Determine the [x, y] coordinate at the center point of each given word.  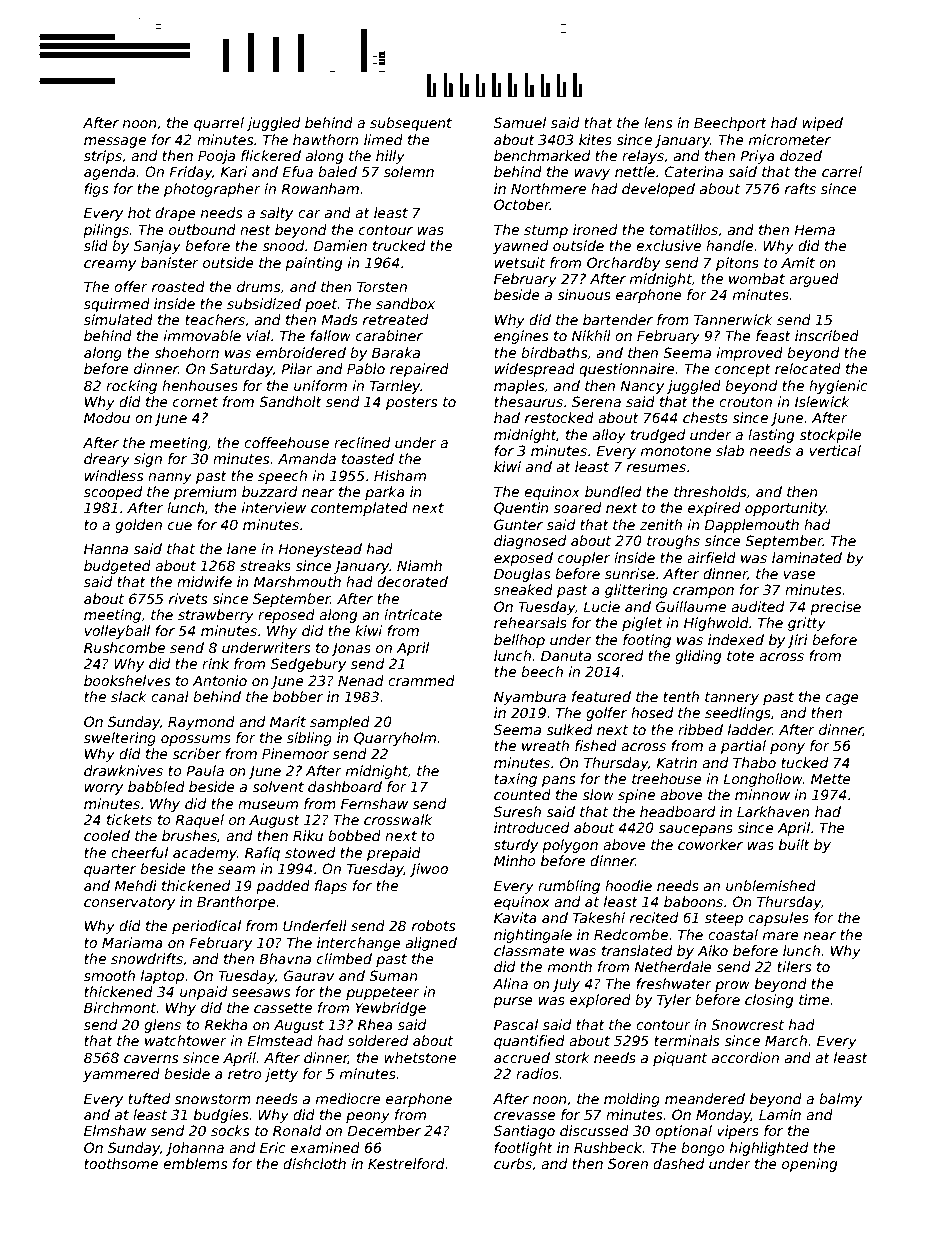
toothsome [121, 1163]
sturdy [516, 846]
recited [654, 917]
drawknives [123, 770]
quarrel [219, 124]
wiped [822, 124]
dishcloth [314, 1163]
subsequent [411, 124]
